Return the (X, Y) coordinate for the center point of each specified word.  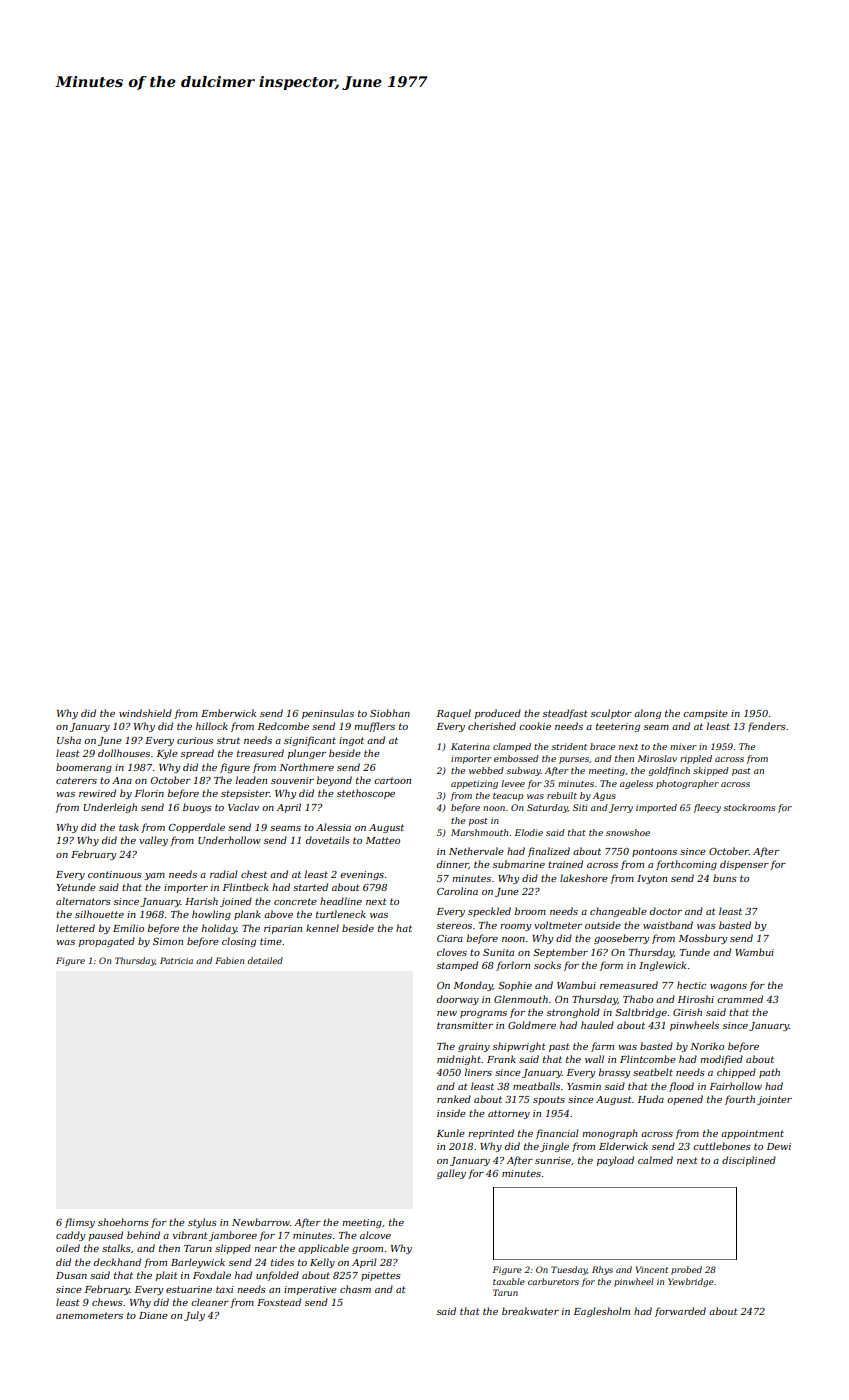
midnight (459, 1060)
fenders (767, 727)
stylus (202, 1223)
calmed (655, 1160)
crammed (740, 999)
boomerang (84, 768)
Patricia (176, 960)
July (194, 1316)
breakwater (530, 1311)
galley (451, 1174)
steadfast (565, 714)
